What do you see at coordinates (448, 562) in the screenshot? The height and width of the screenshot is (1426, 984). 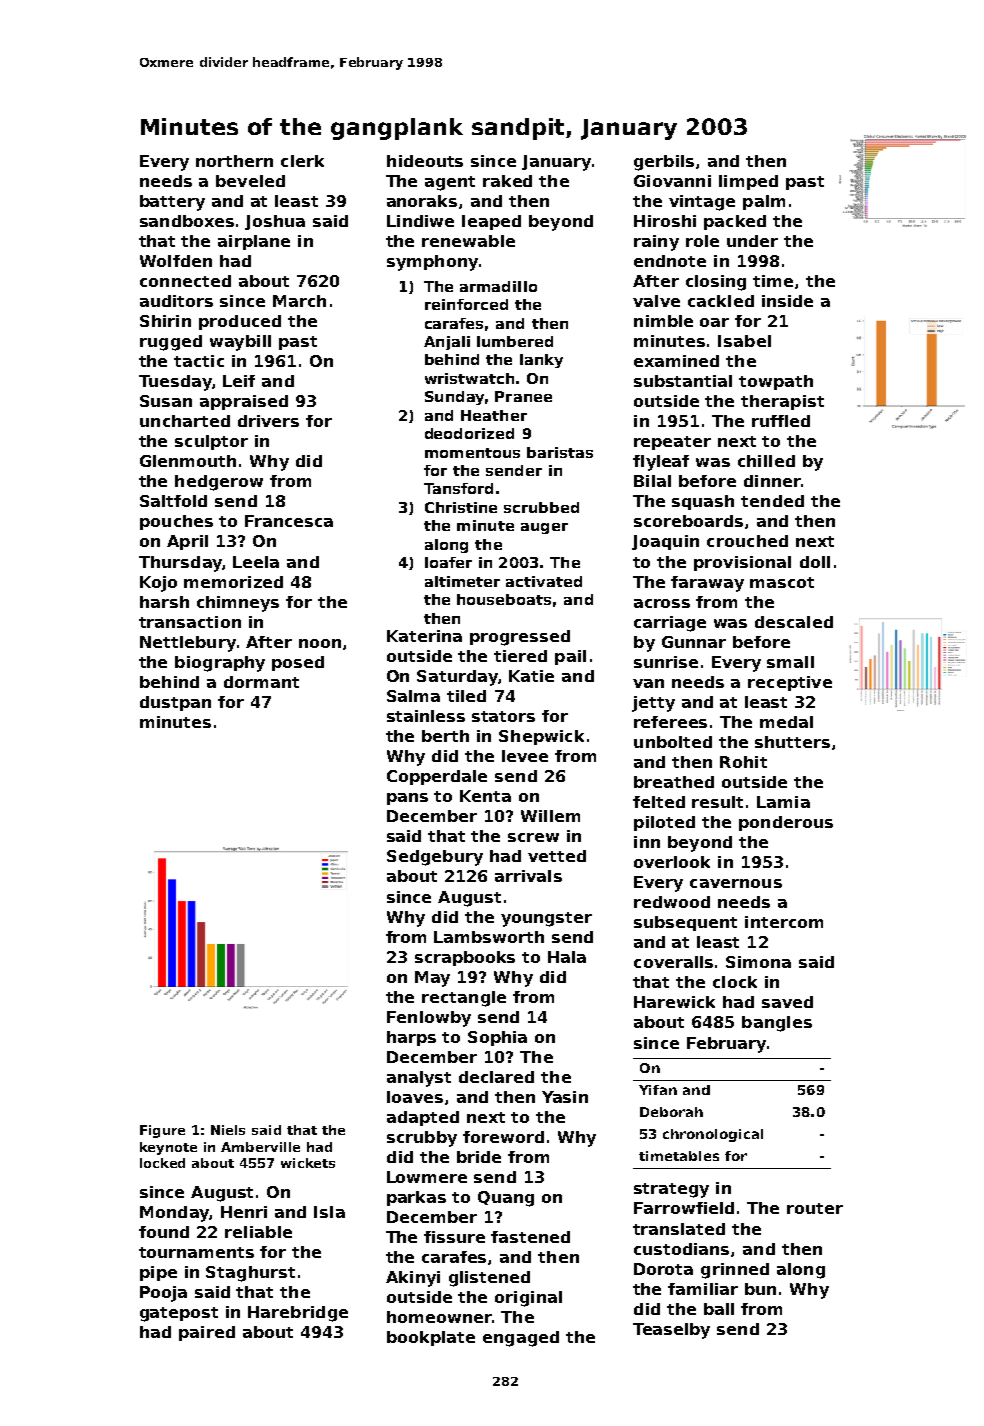 I see `loafer` at bounding box center [448, 562].
